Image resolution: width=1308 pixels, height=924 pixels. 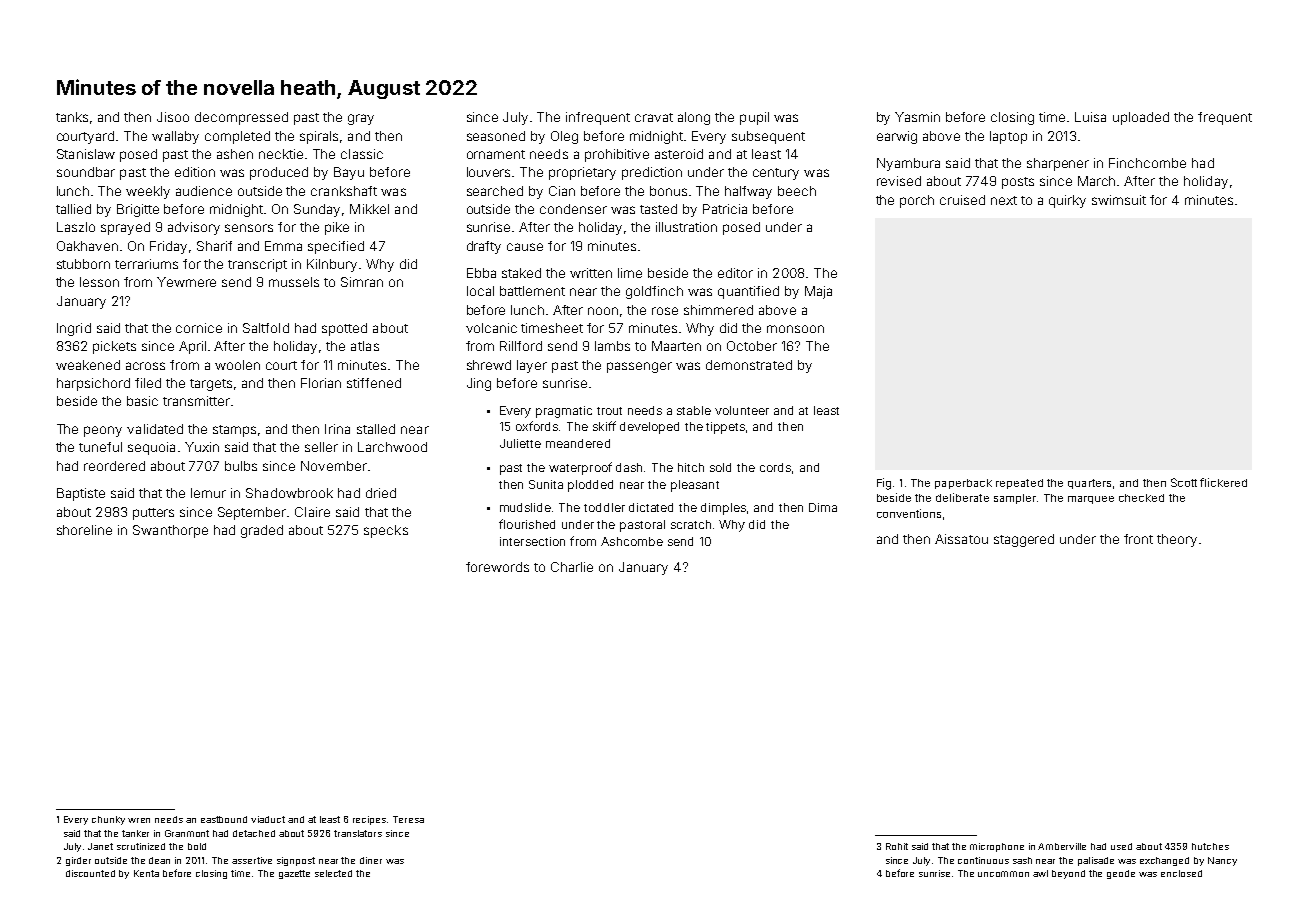 I want to click on decompressed, so click(x=241, y=118).
